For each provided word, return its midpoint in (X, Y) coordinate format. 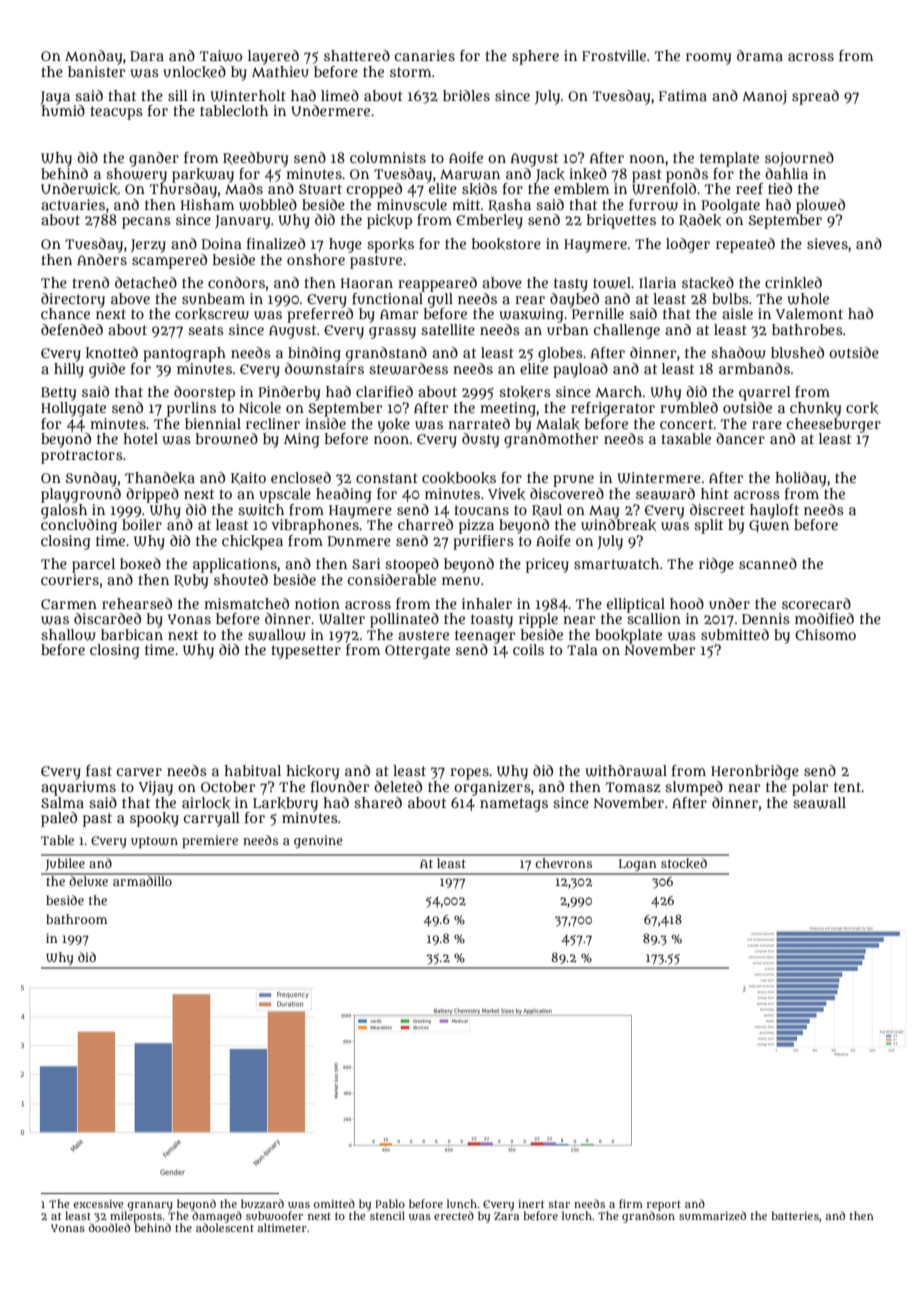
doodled (109, 1227)
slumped (694, 788)
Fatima (683, 95)
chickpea (252, 542)
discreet (717, 509)
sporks (390, 245)
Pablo (390, 1203)
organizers (492, 788)
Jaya (55, 98)
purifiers (483, 542)
